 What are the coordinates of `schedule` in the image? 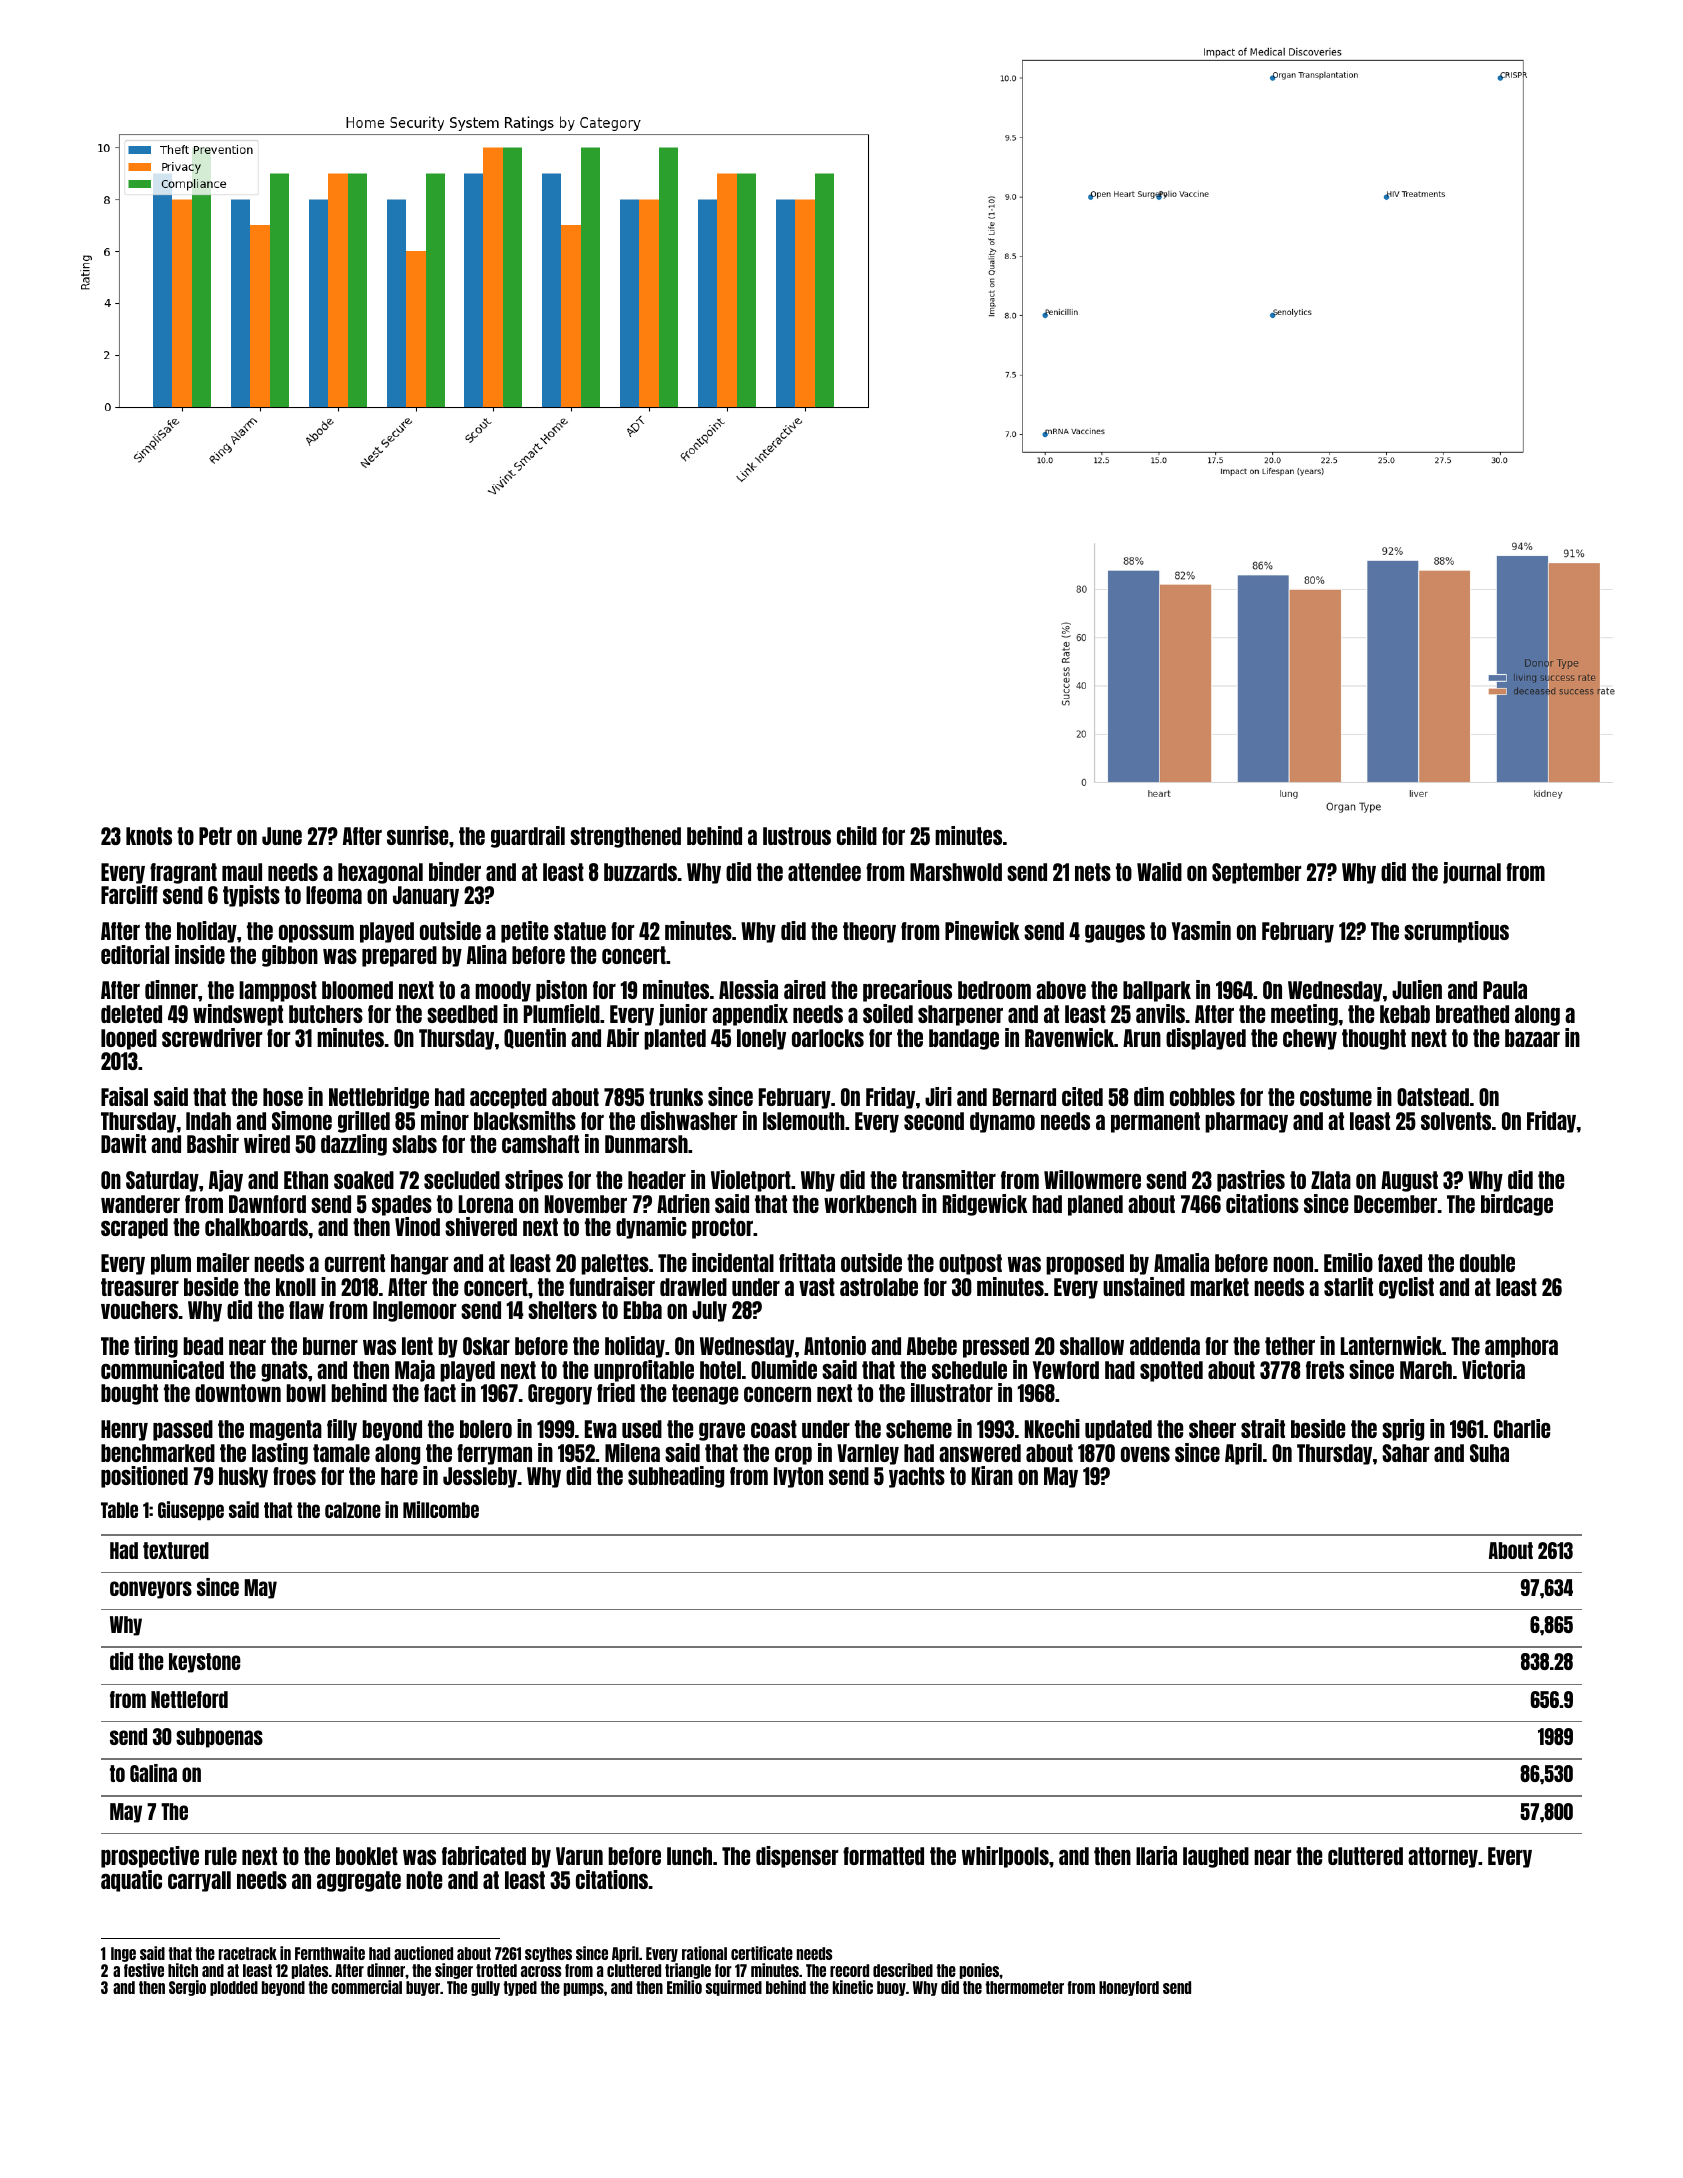 It's located at (969, 1370).
